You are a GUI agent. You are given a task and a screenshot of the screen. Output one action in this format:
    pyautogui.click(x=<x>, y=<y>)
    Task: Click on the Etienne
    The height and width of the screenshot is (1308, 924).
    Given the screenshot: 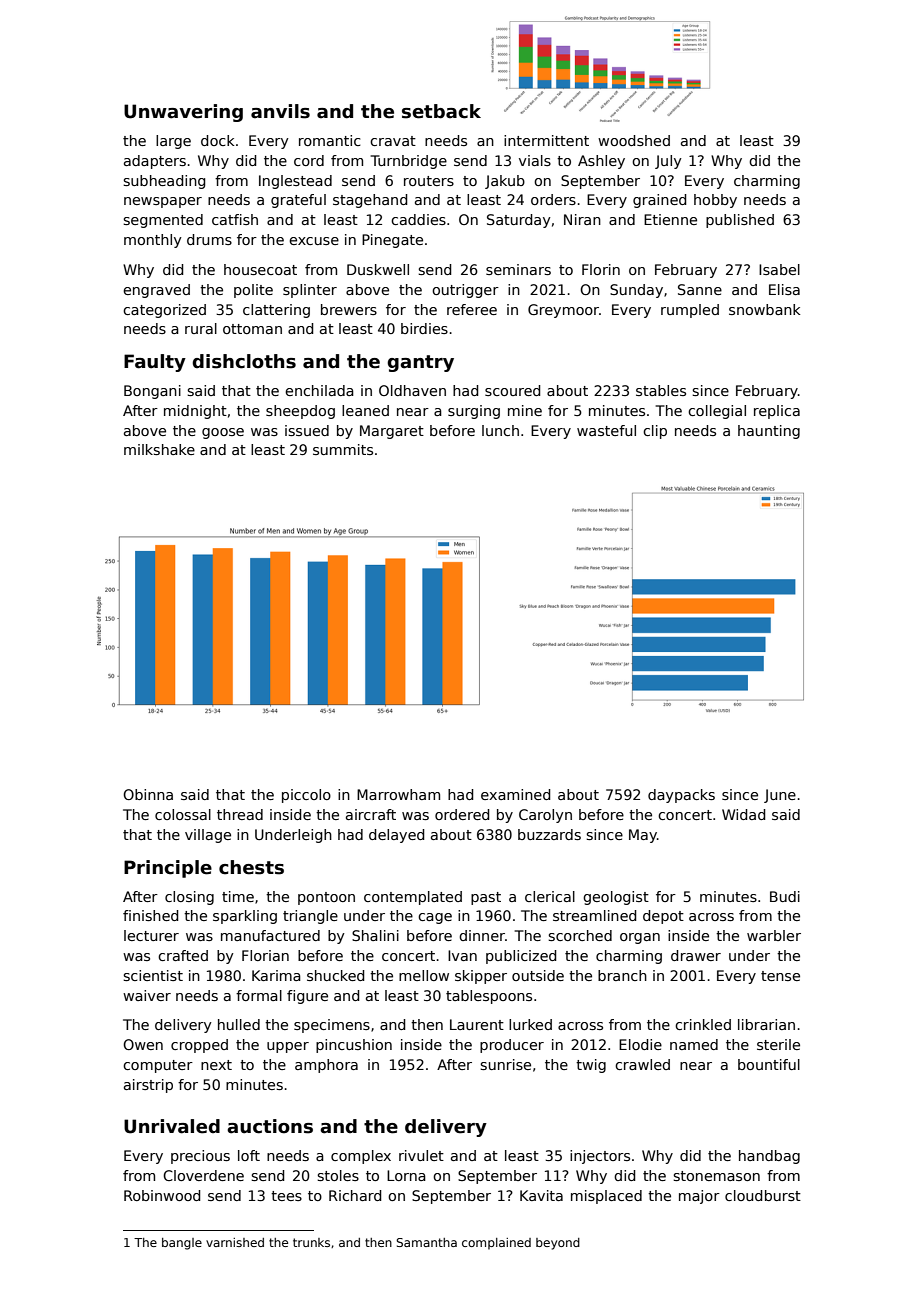 What is the action you would take?
    pyautogui.click(x=670, y=219)
